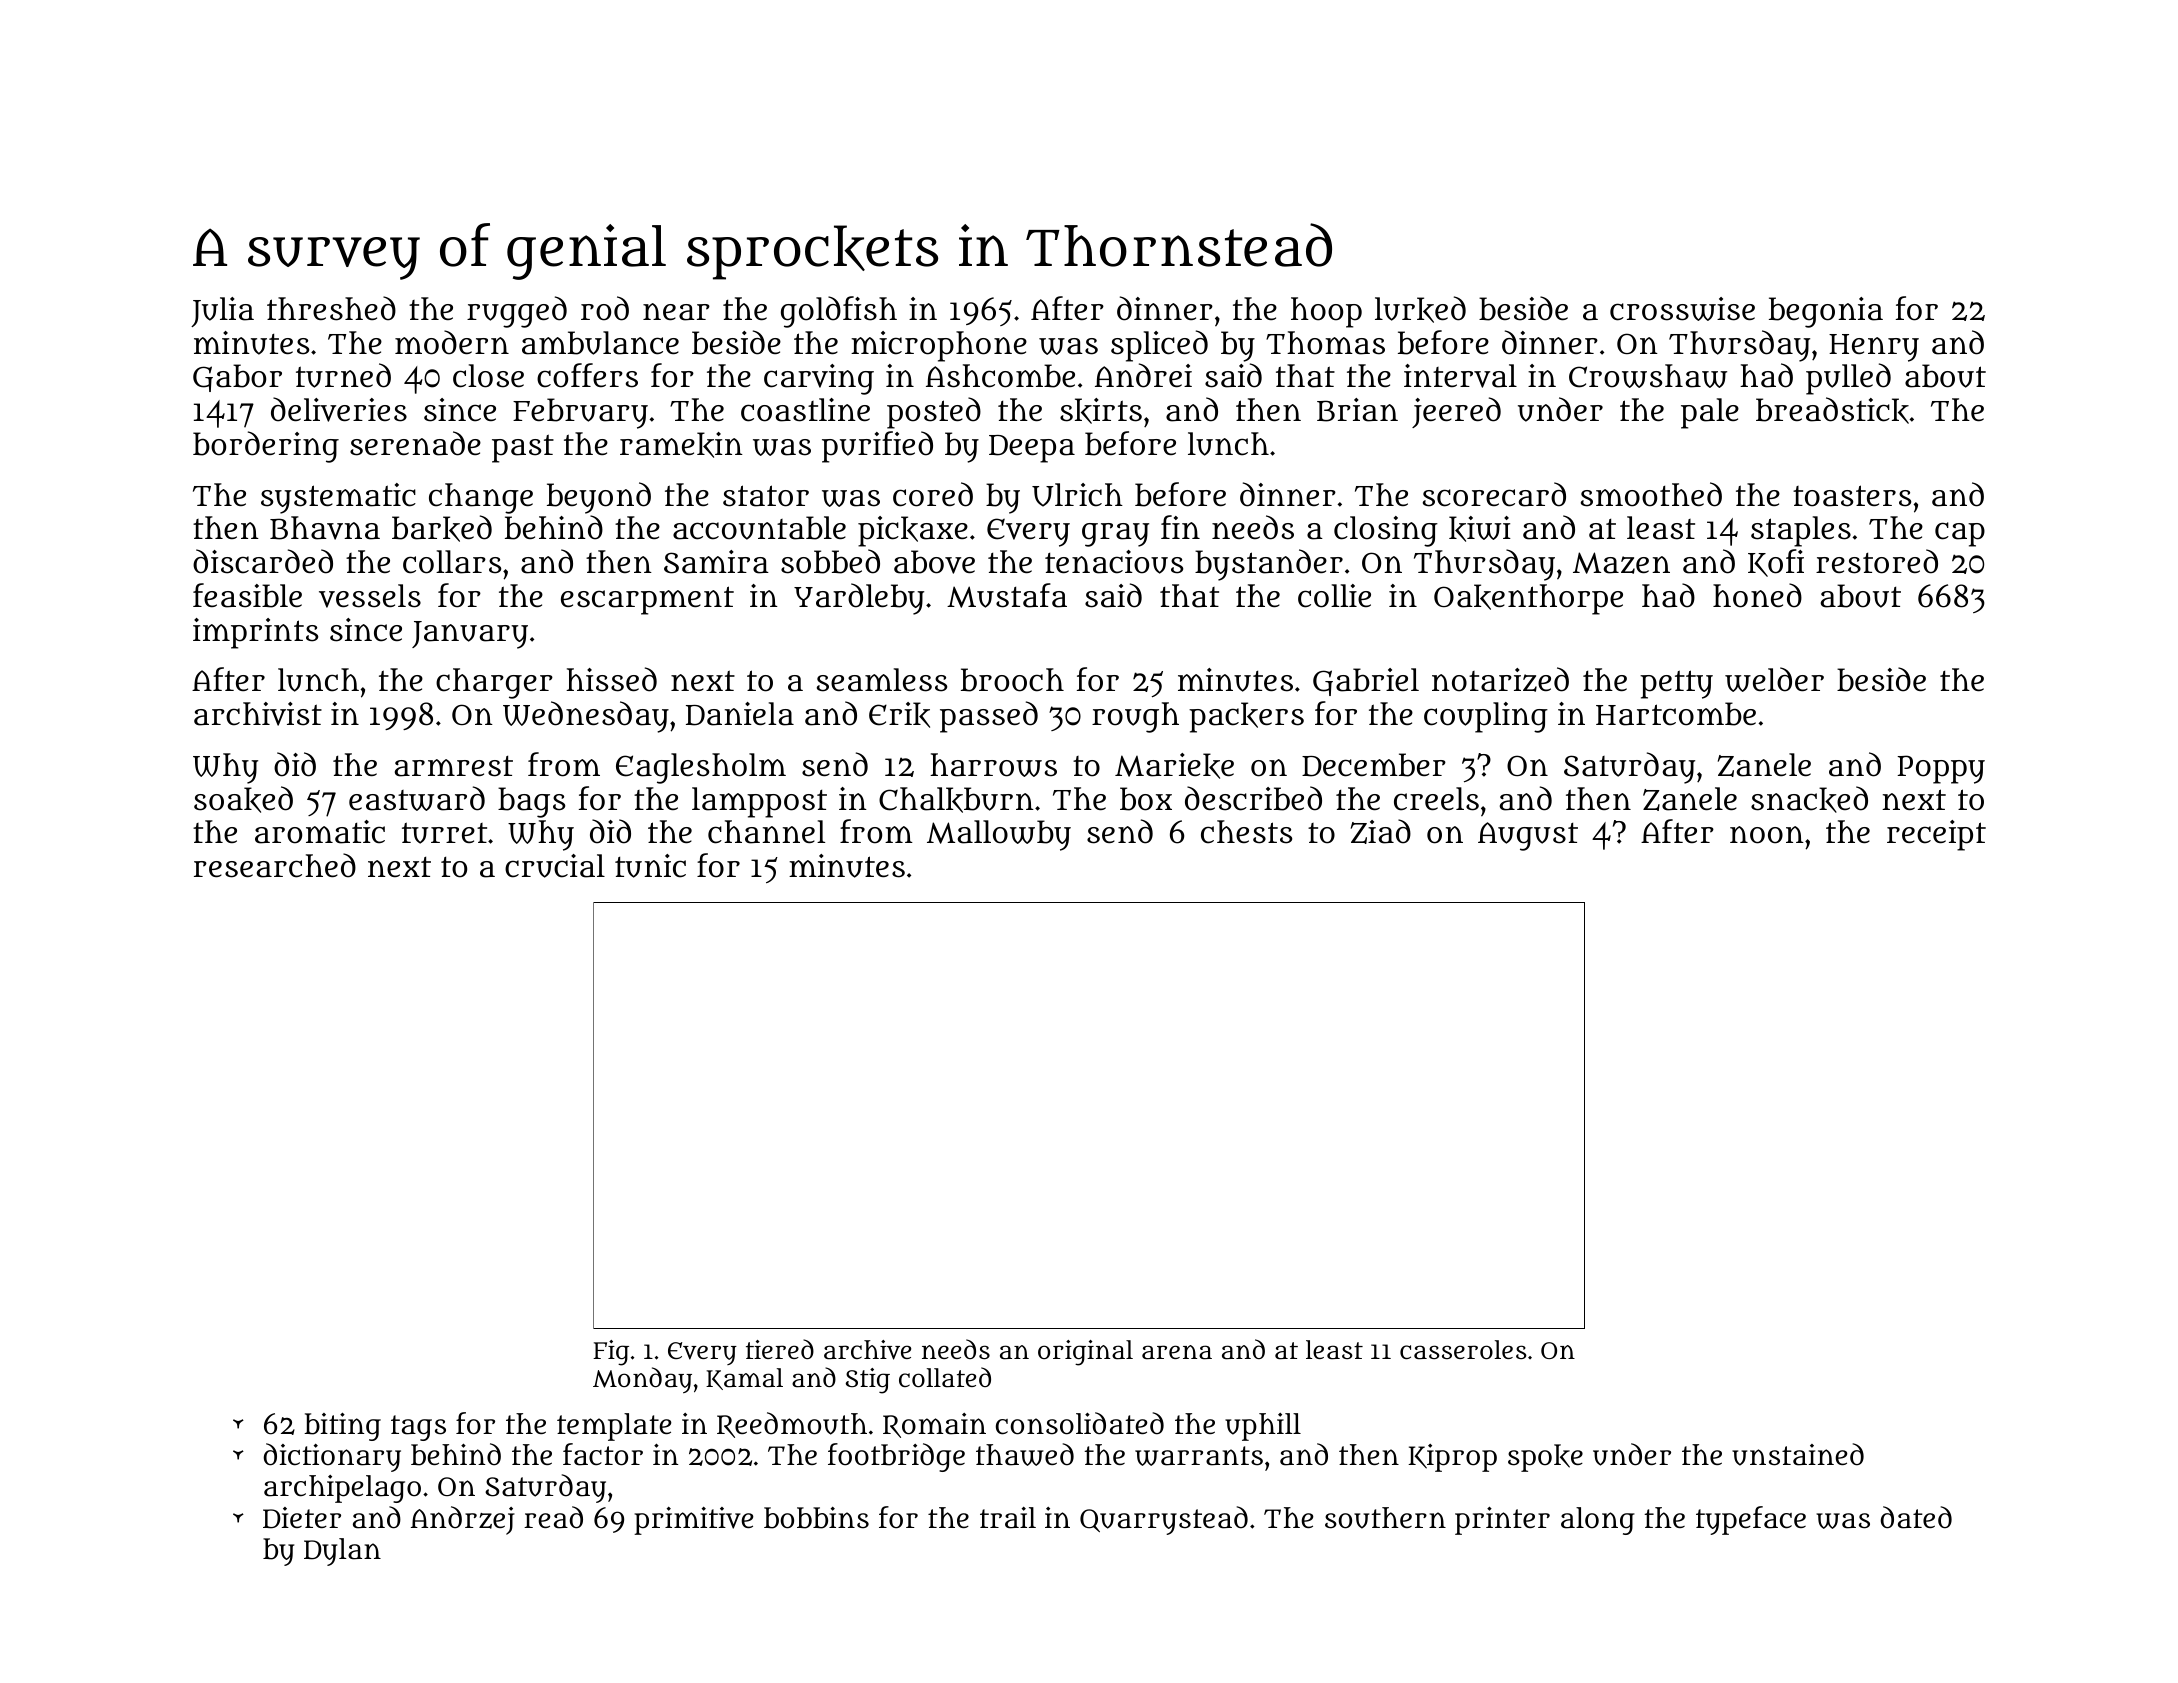  What do you see at coordinates (1326, 312) in the screenshot?
I see `hoop` at bounding box center [1326, 312].
